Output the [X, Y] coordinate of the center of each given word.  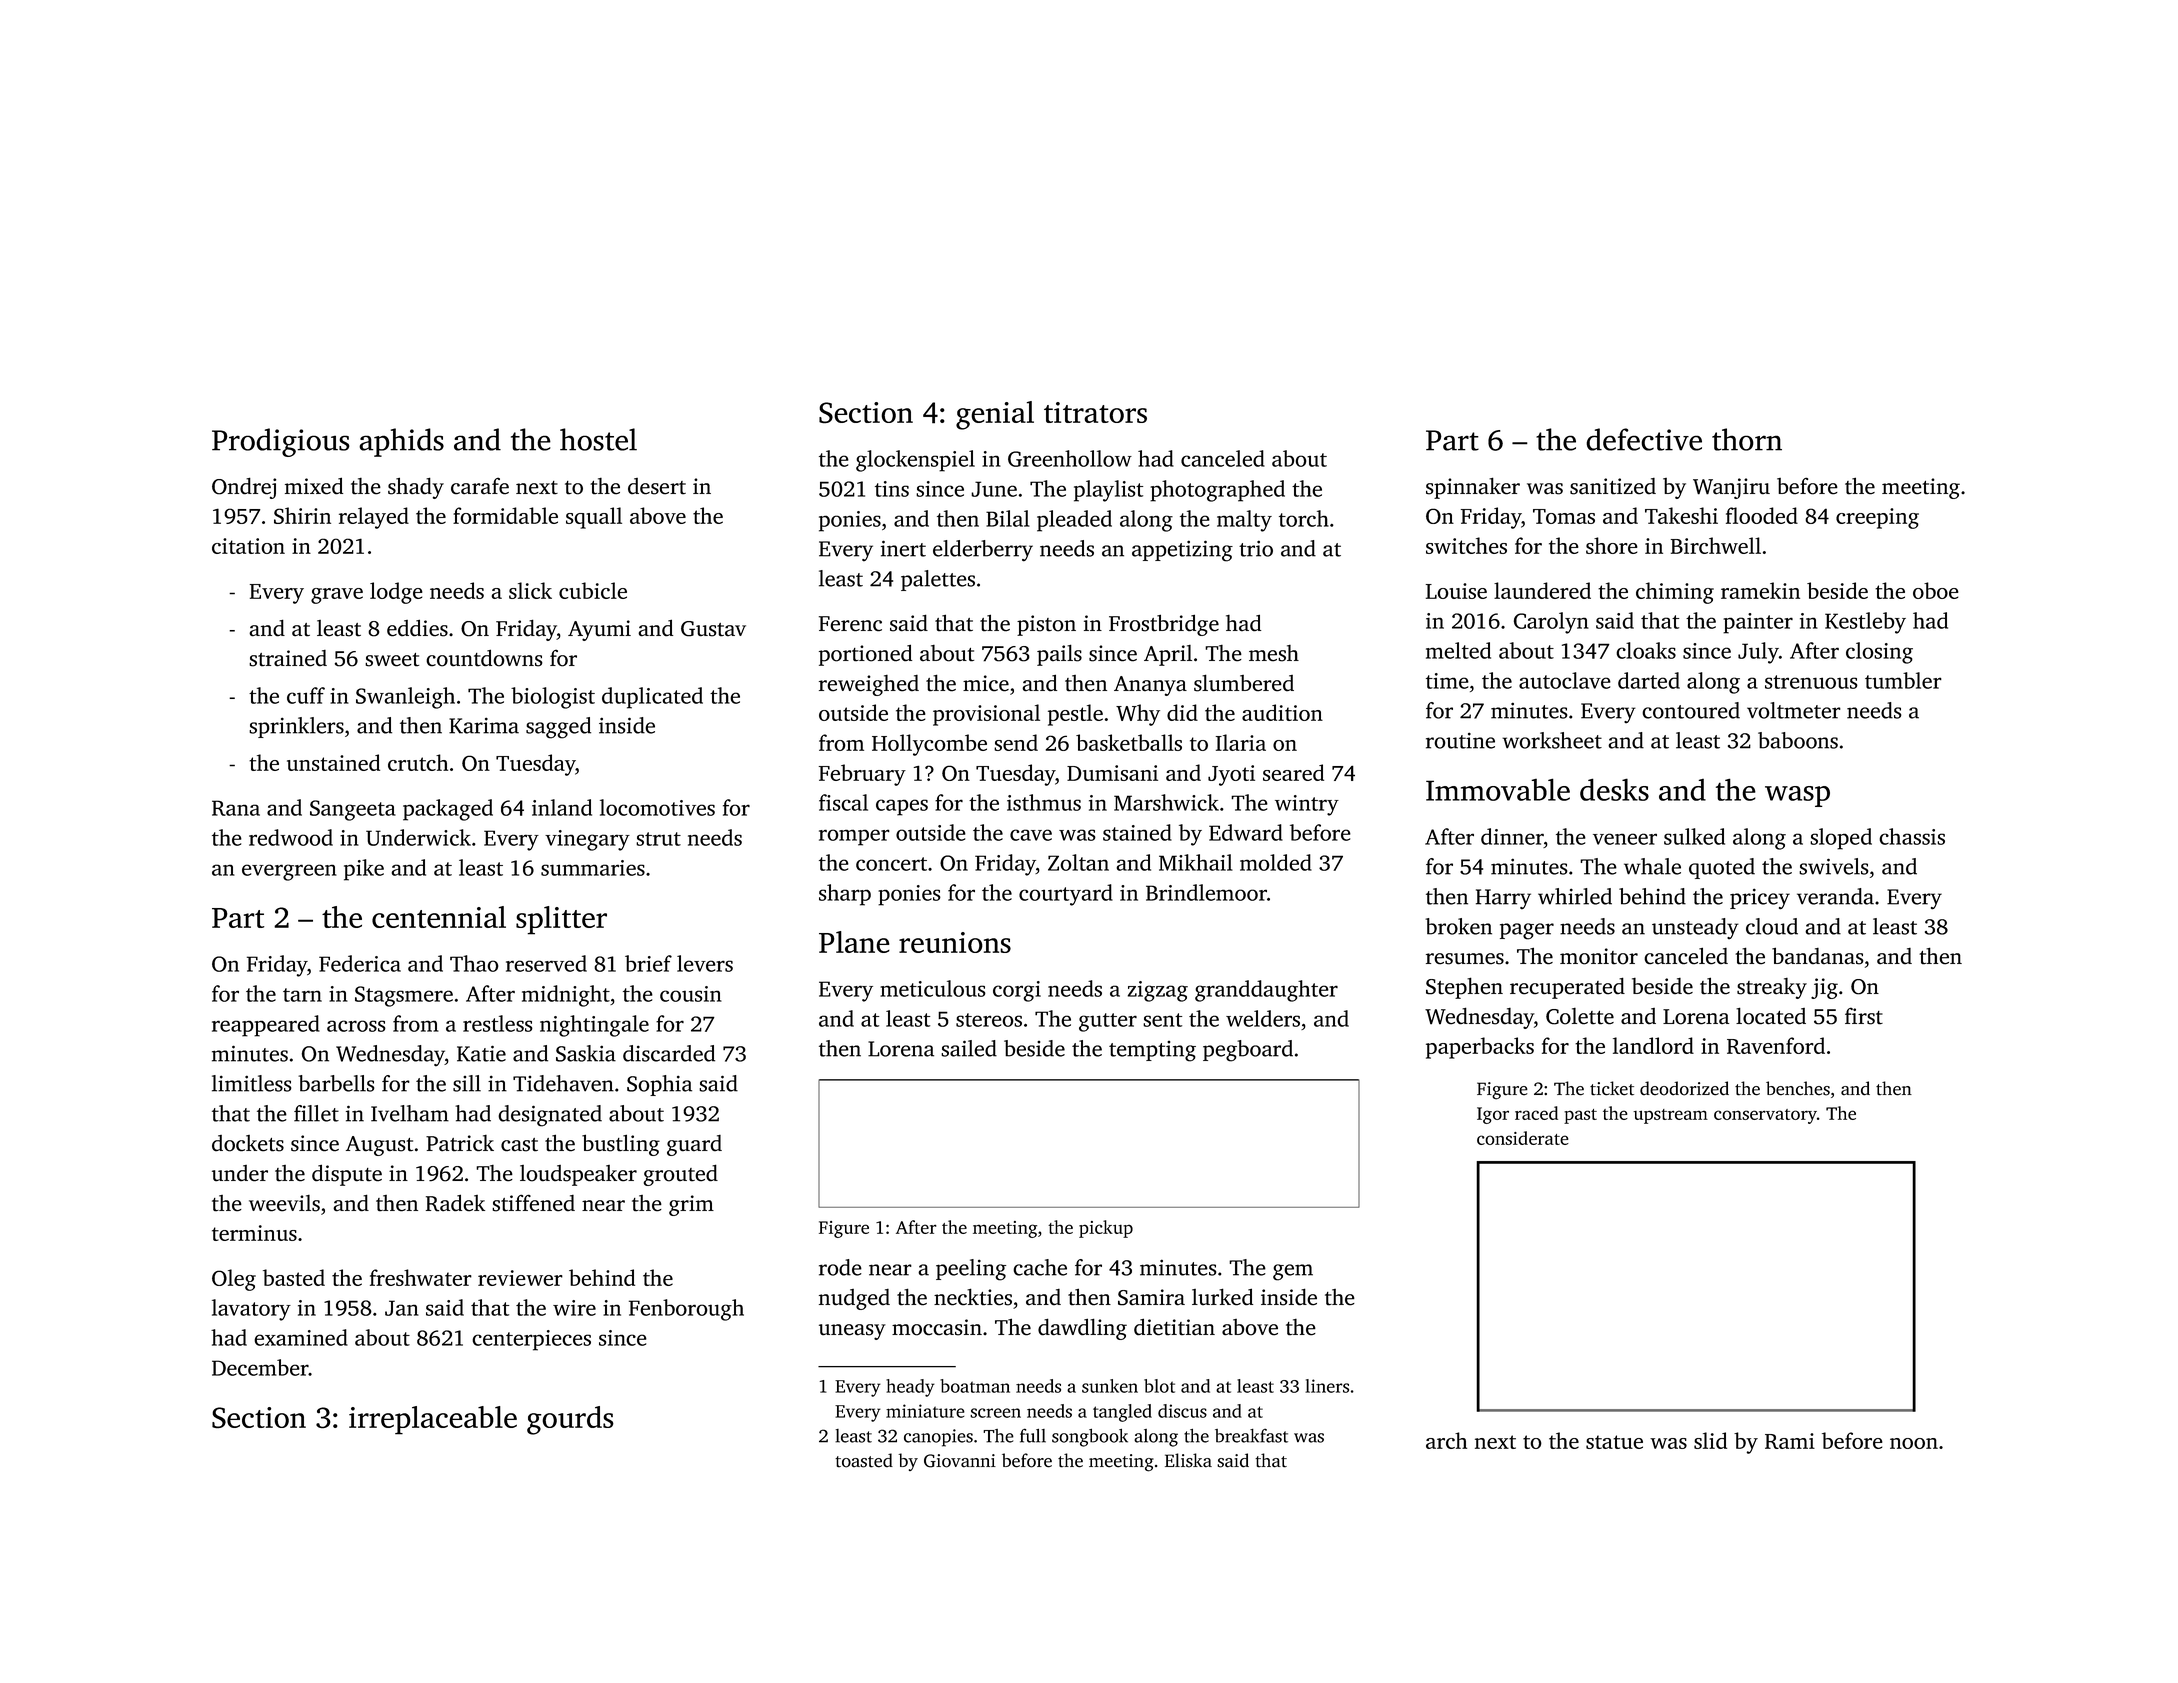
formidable [505, 515]
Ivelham [410, 1113]
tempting [1152, 1051]
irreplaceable [433, 1420]
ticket [1612, 1088]
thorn [1747, 439]
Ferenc [850, 624]
